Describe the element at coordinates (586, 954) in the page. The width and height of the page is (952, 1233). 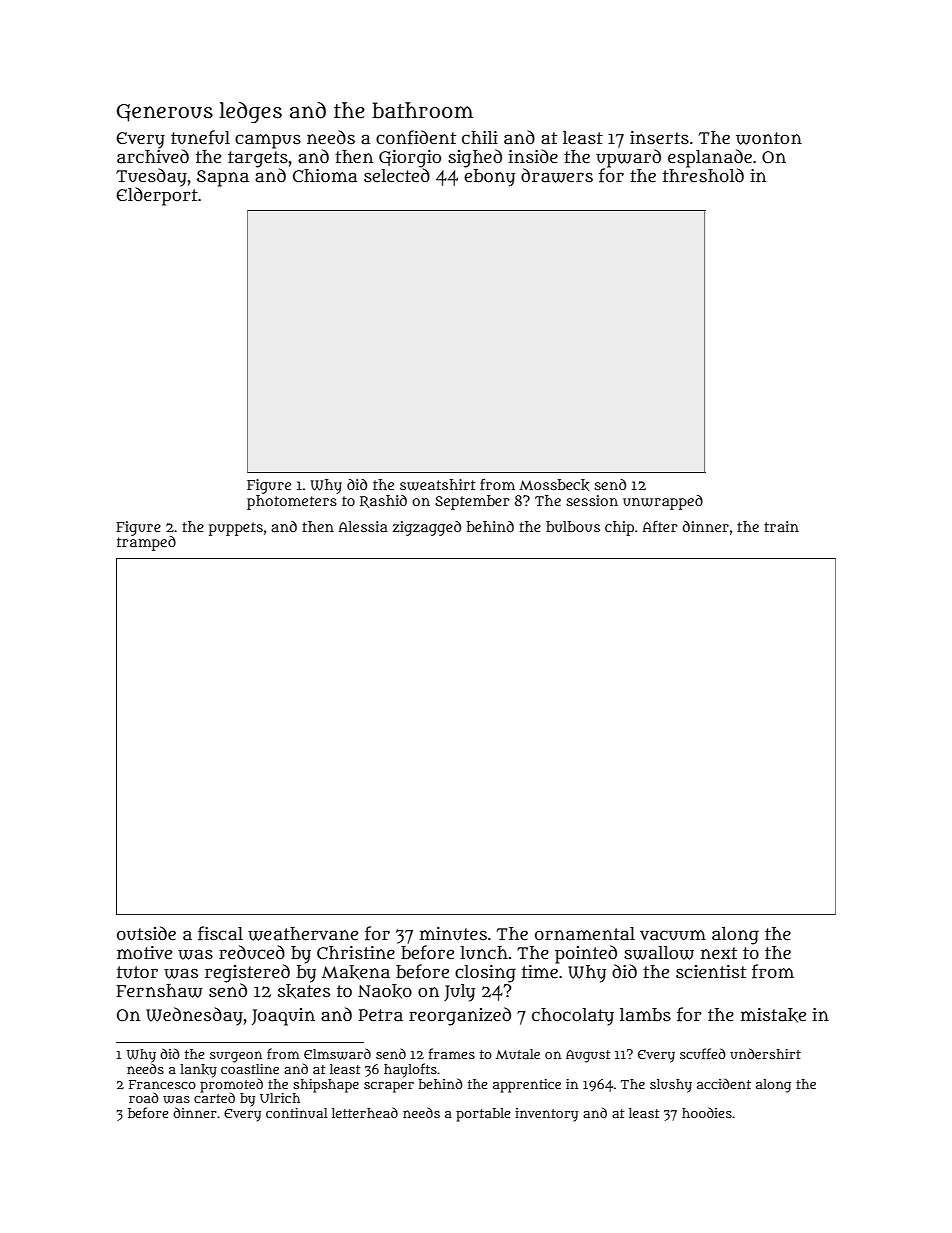
I see `pointed` at that location.
